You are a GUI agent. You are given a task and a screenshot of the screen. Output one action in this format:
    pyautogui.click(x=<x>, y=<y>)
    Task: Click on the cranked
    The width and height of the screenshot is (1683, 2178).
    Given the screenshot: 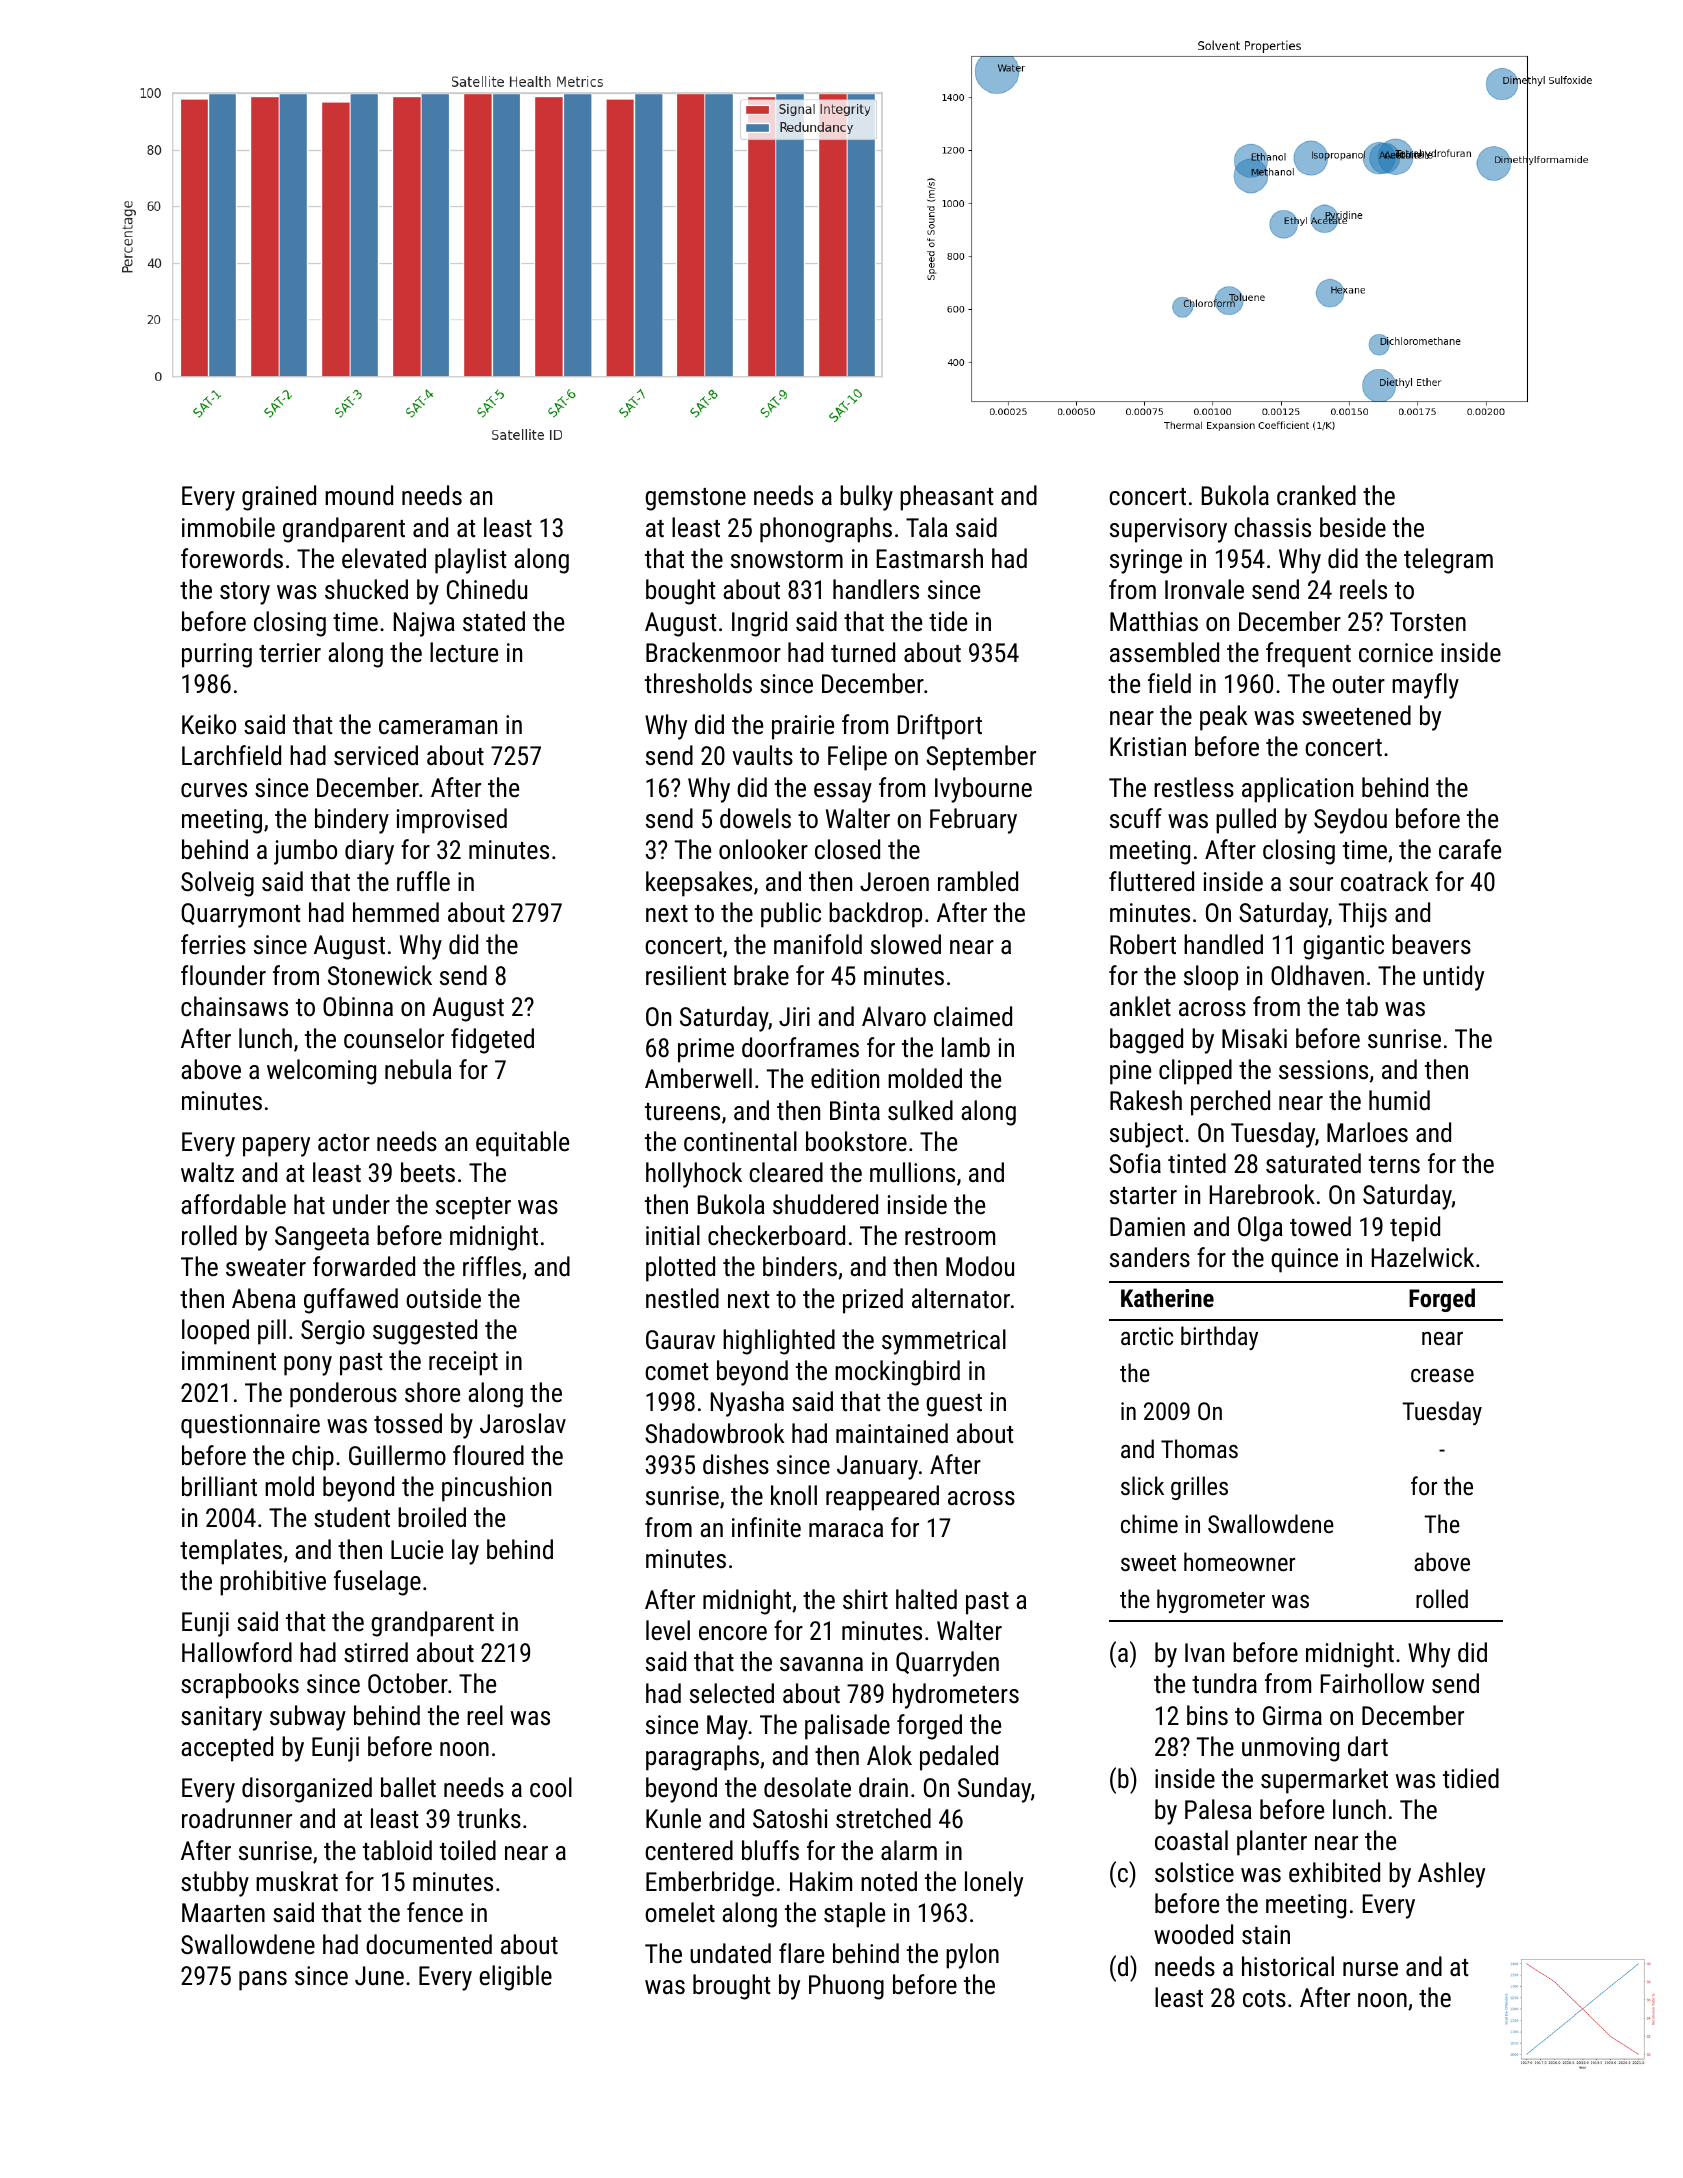 What is the action you would take?
    pyautogui.click(x=1316, y=495)
